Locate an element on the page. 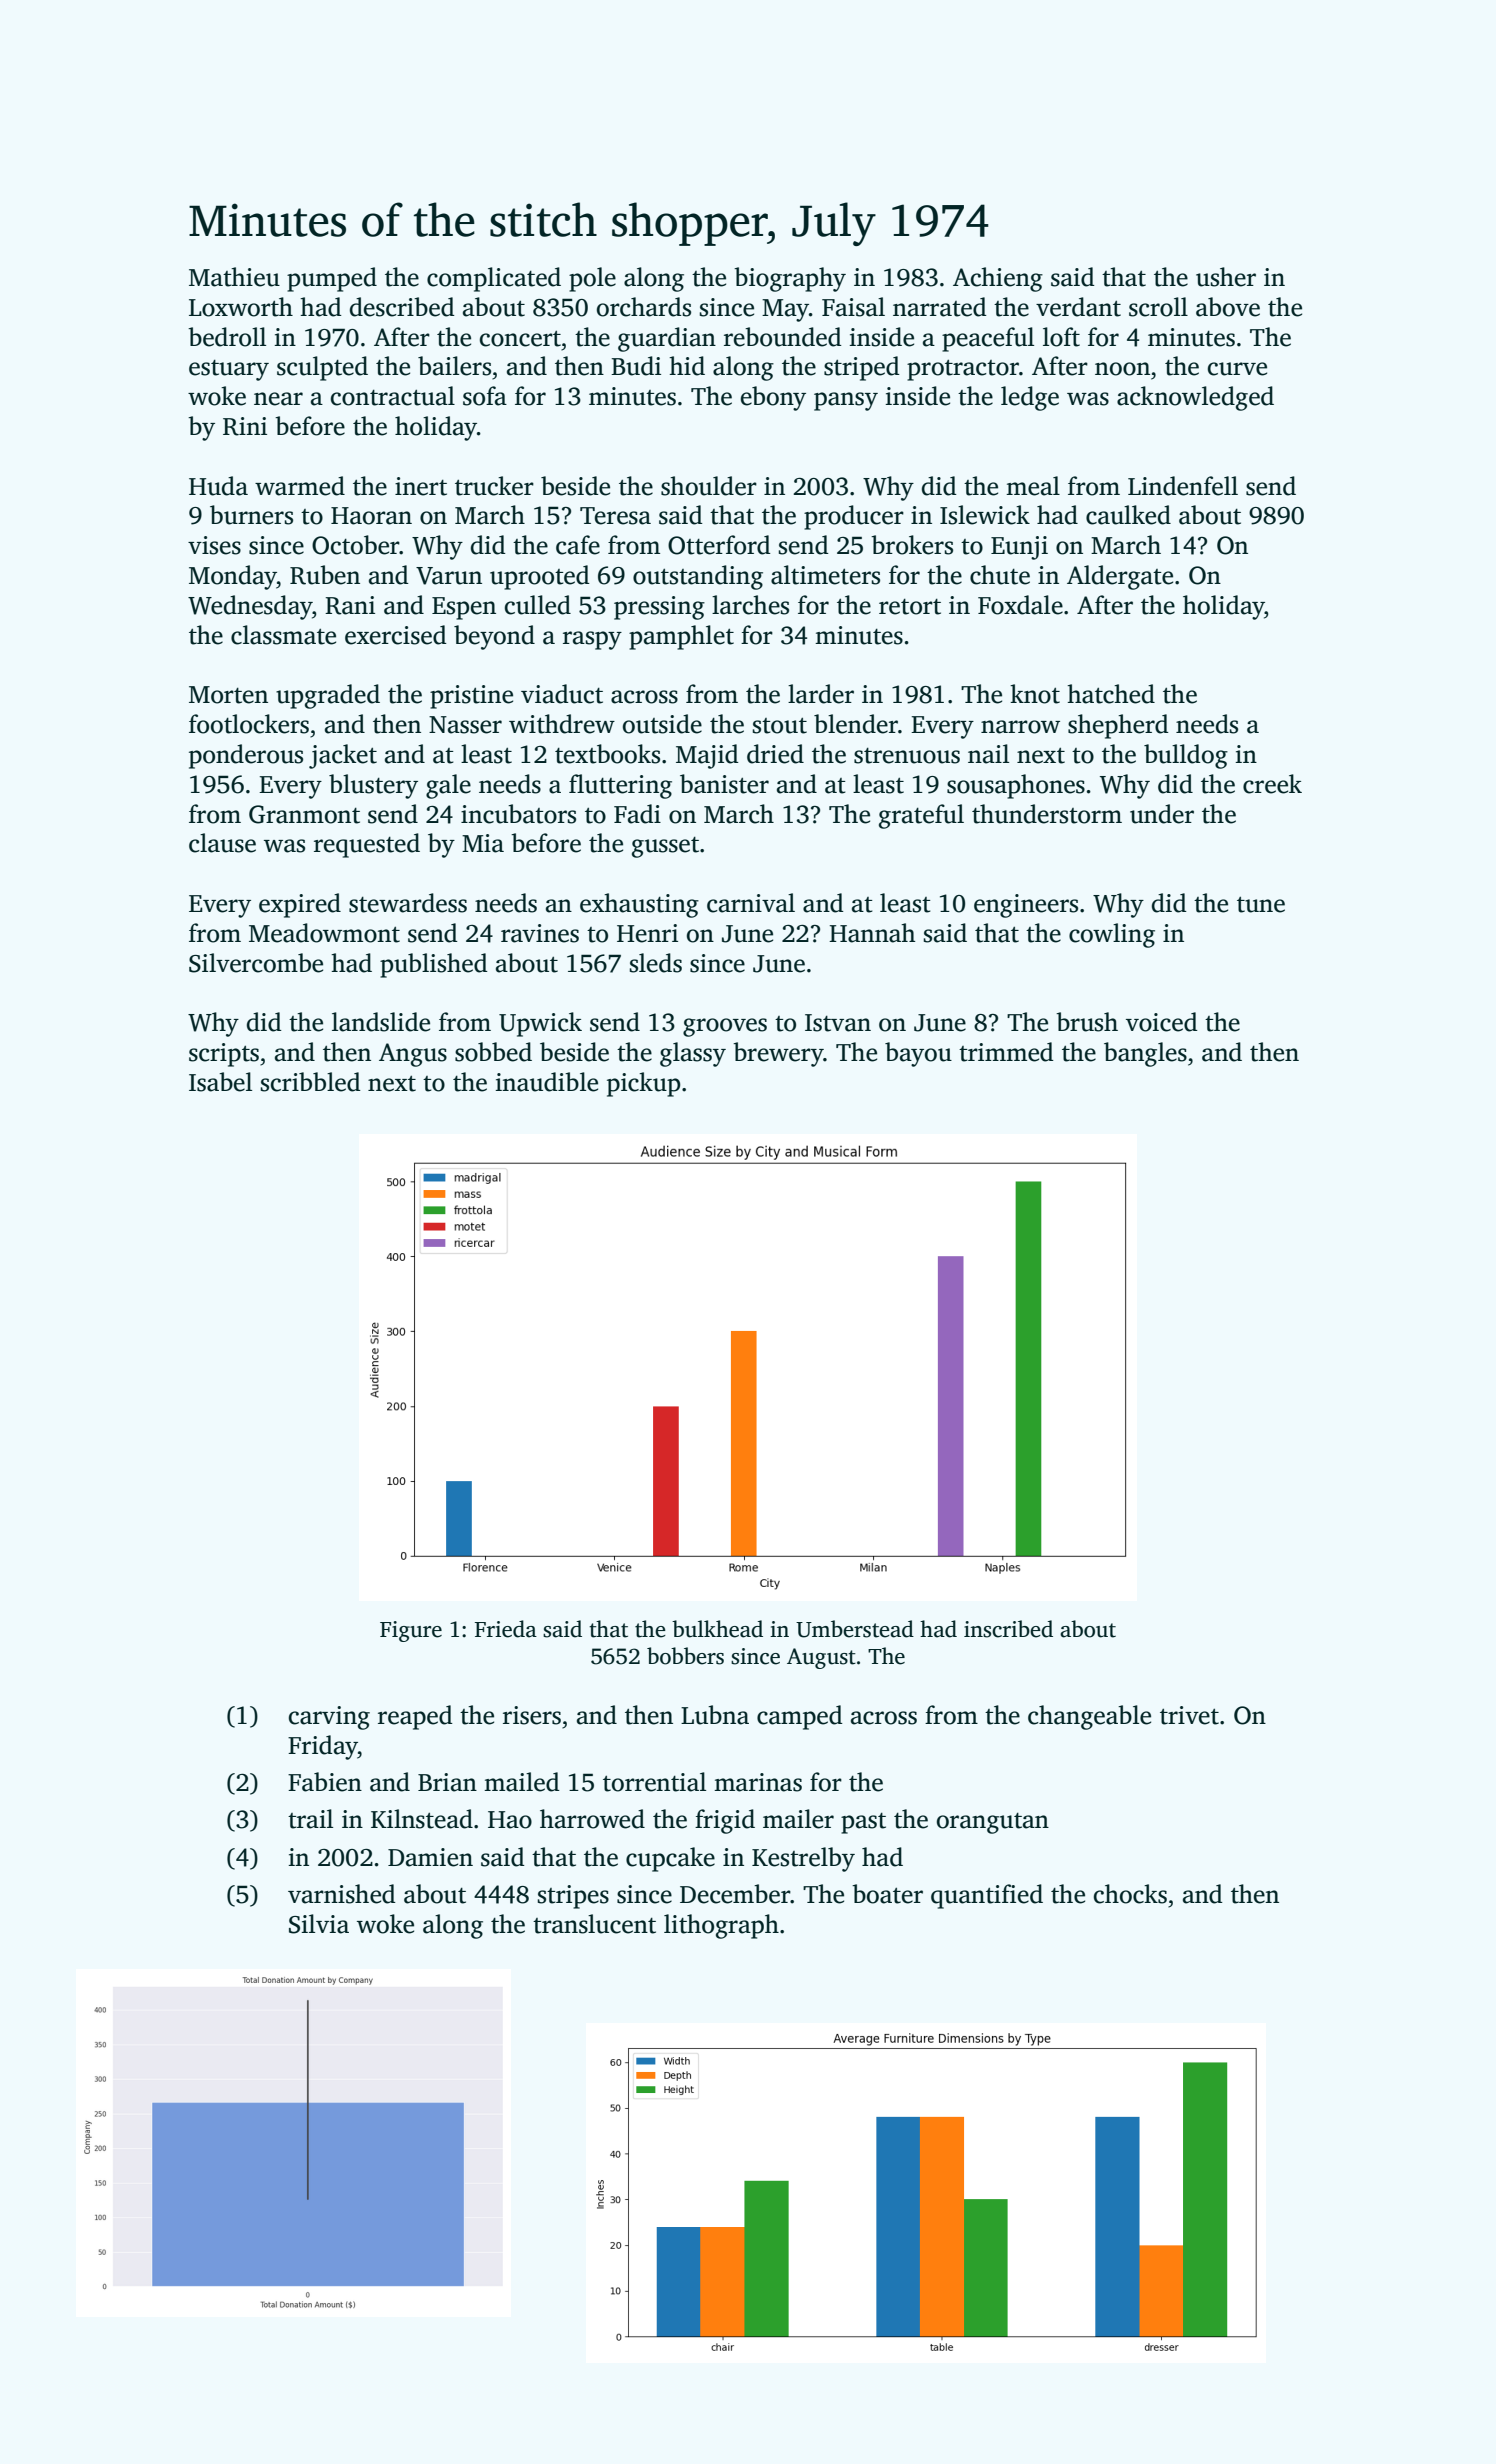 This page has width=1496, height=2464. frigid is located at coordinates (725, 1821).
